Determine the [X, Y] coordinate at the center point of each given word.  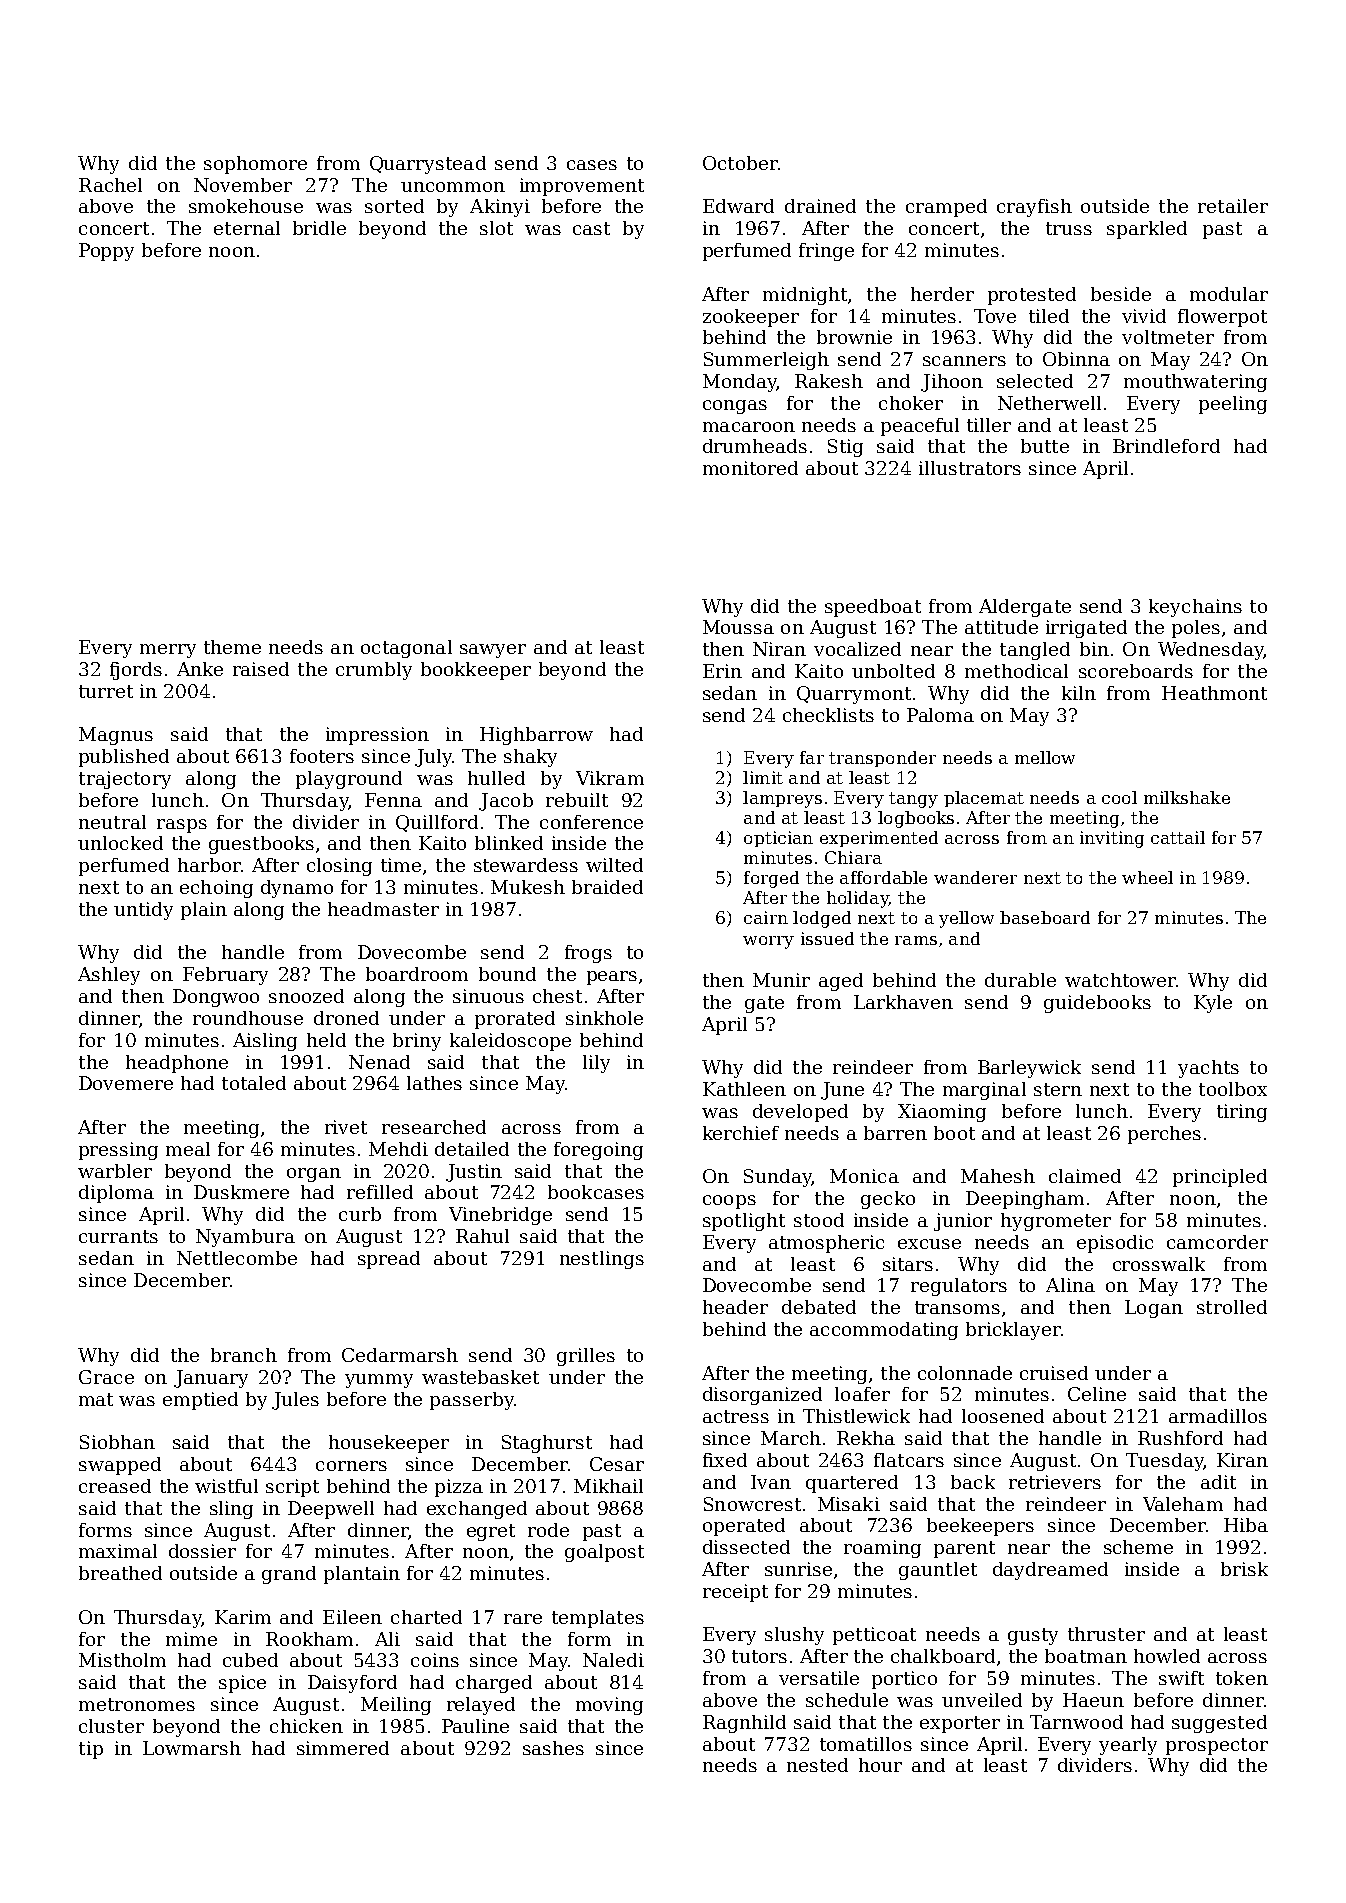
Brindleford [1166, 446]
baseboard [1045, 917]
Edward [738, 206]
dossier [202, 1551]
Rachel [110, 185]
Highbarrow [536, 736]
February [225, 976]
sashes [553, 1748]
